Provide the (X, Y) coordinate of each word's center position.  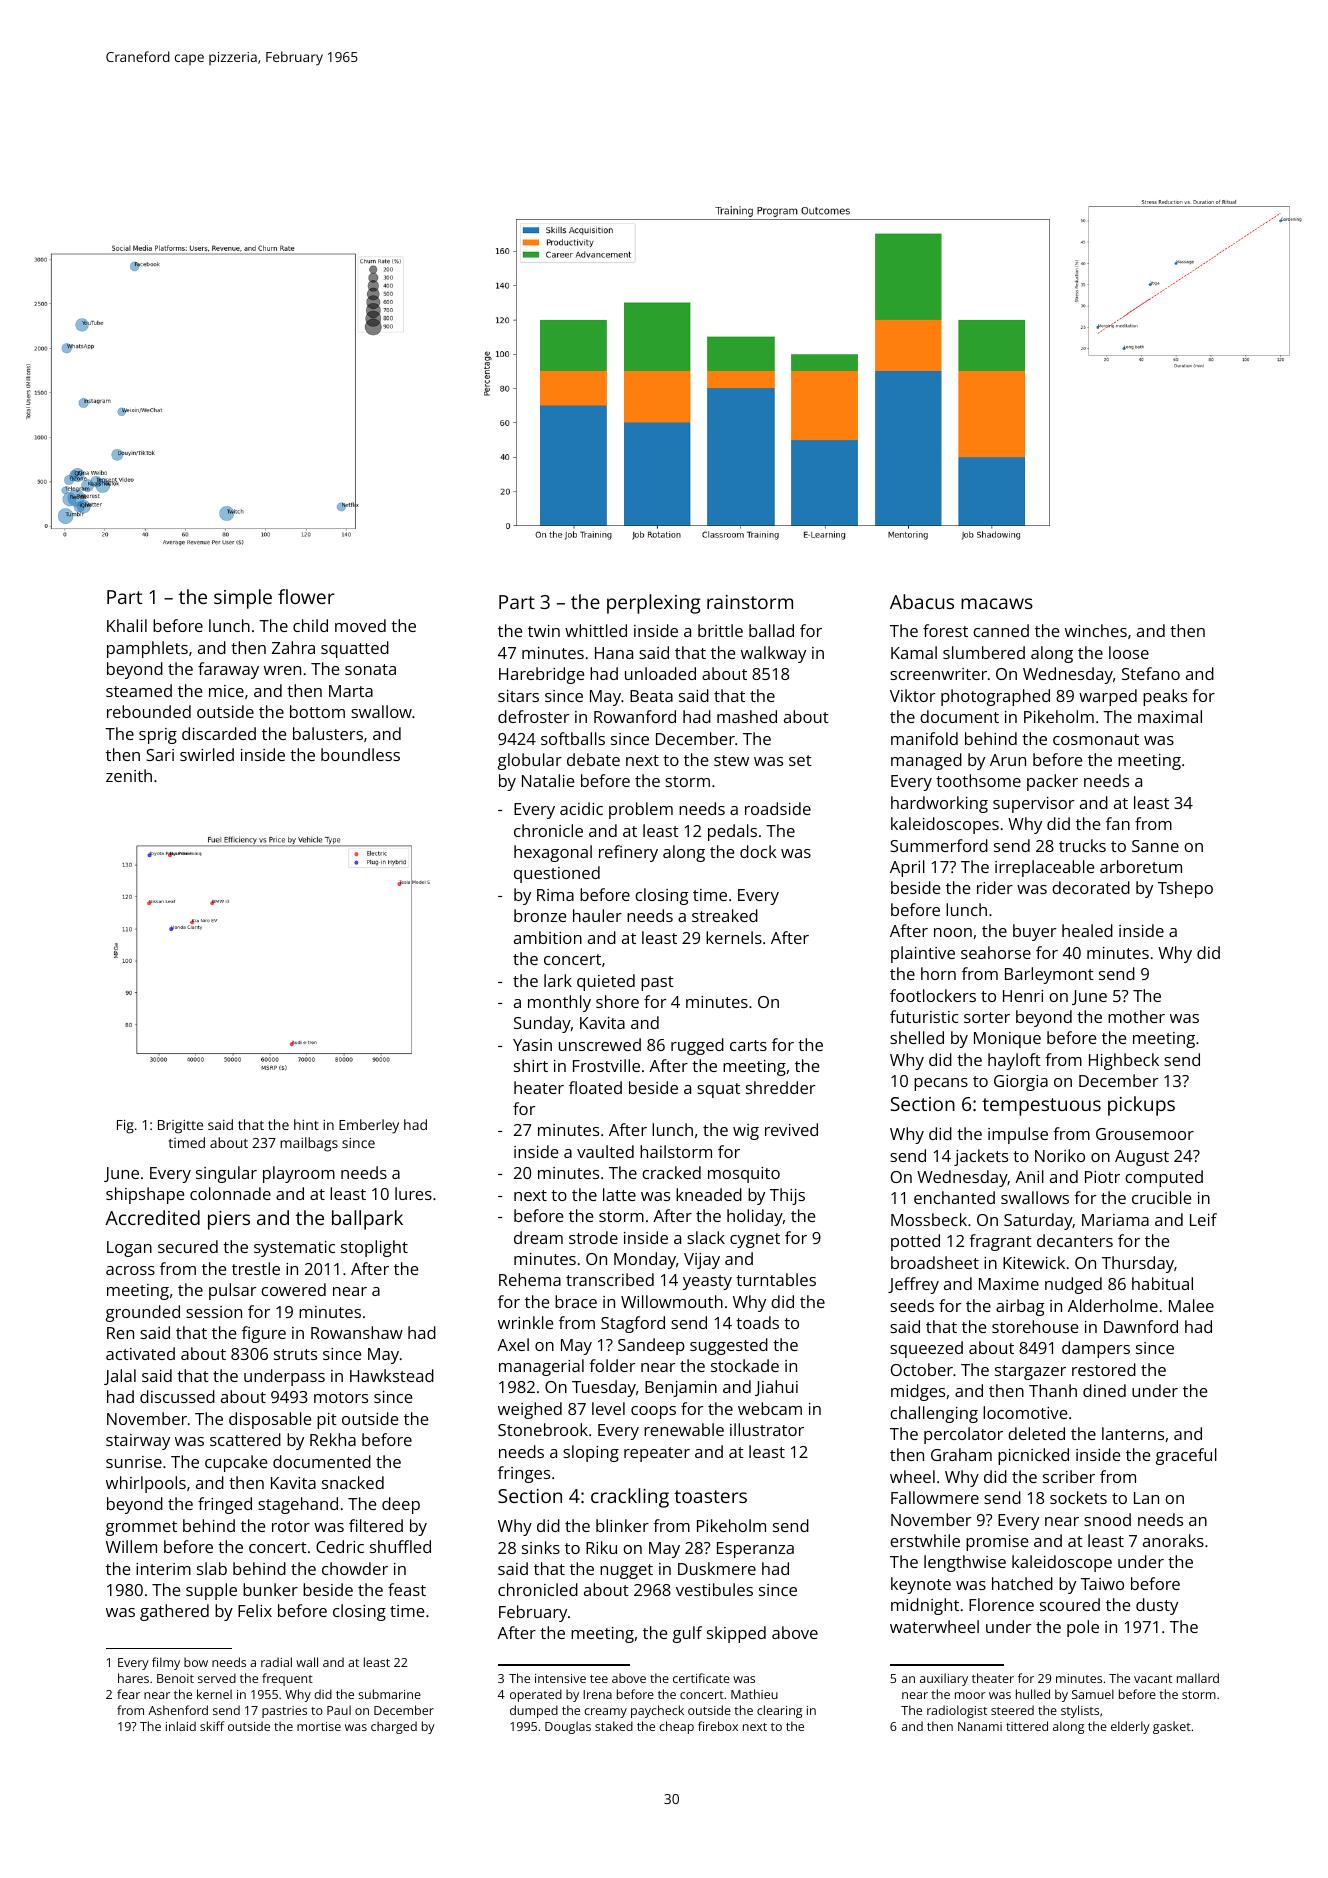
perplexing (654, 604)
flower (306, 596)
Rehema (530, 1279)
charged (394, 1727)
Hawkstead (392, 1375)
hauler (597, 915)
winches (1096, 630)
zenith (129, 775)
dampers (1096, 1349)
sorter (987, 1017)
